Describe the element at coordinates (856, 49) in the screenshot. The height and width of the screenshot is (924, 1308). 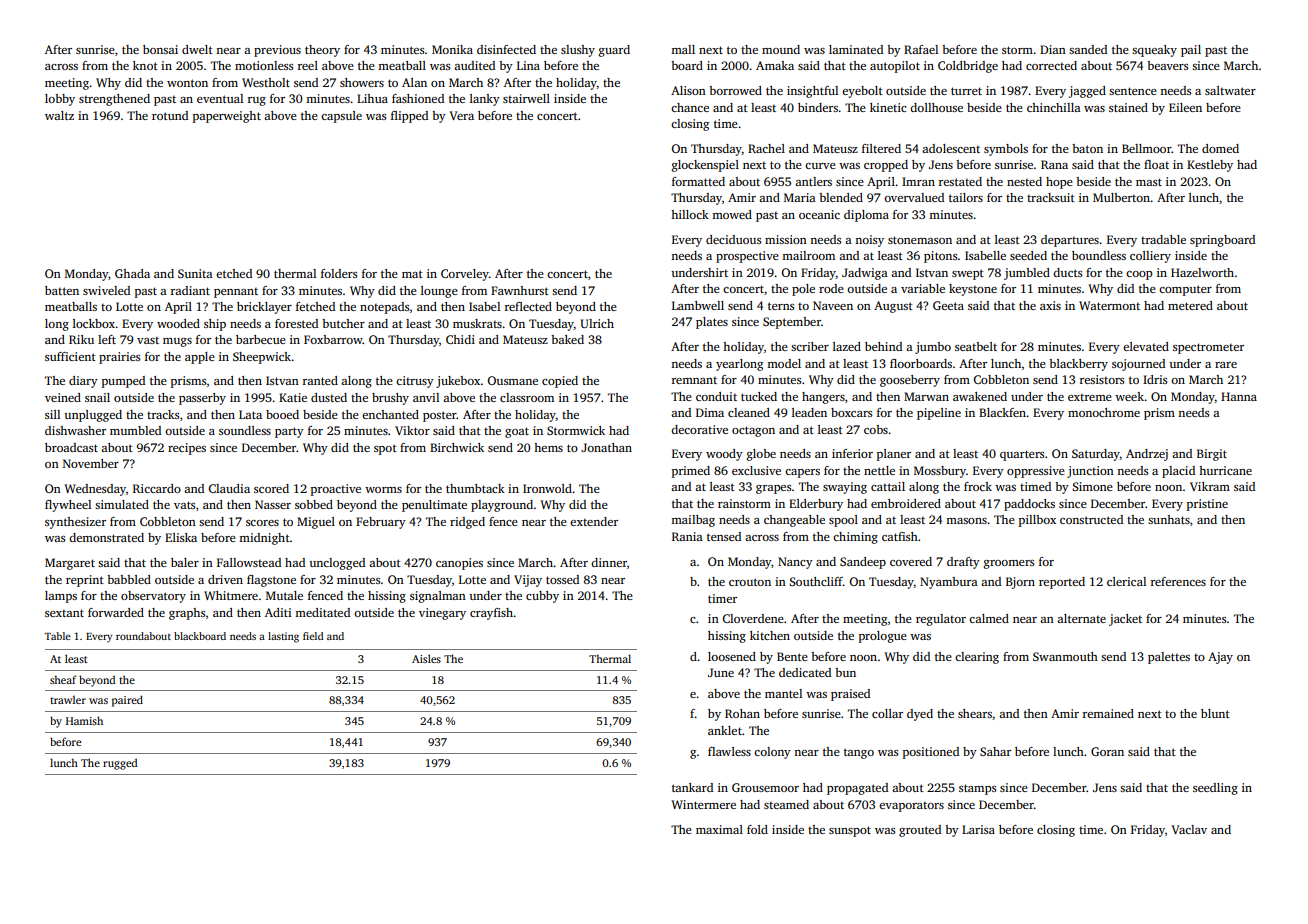
I see `laminated` at that location.
